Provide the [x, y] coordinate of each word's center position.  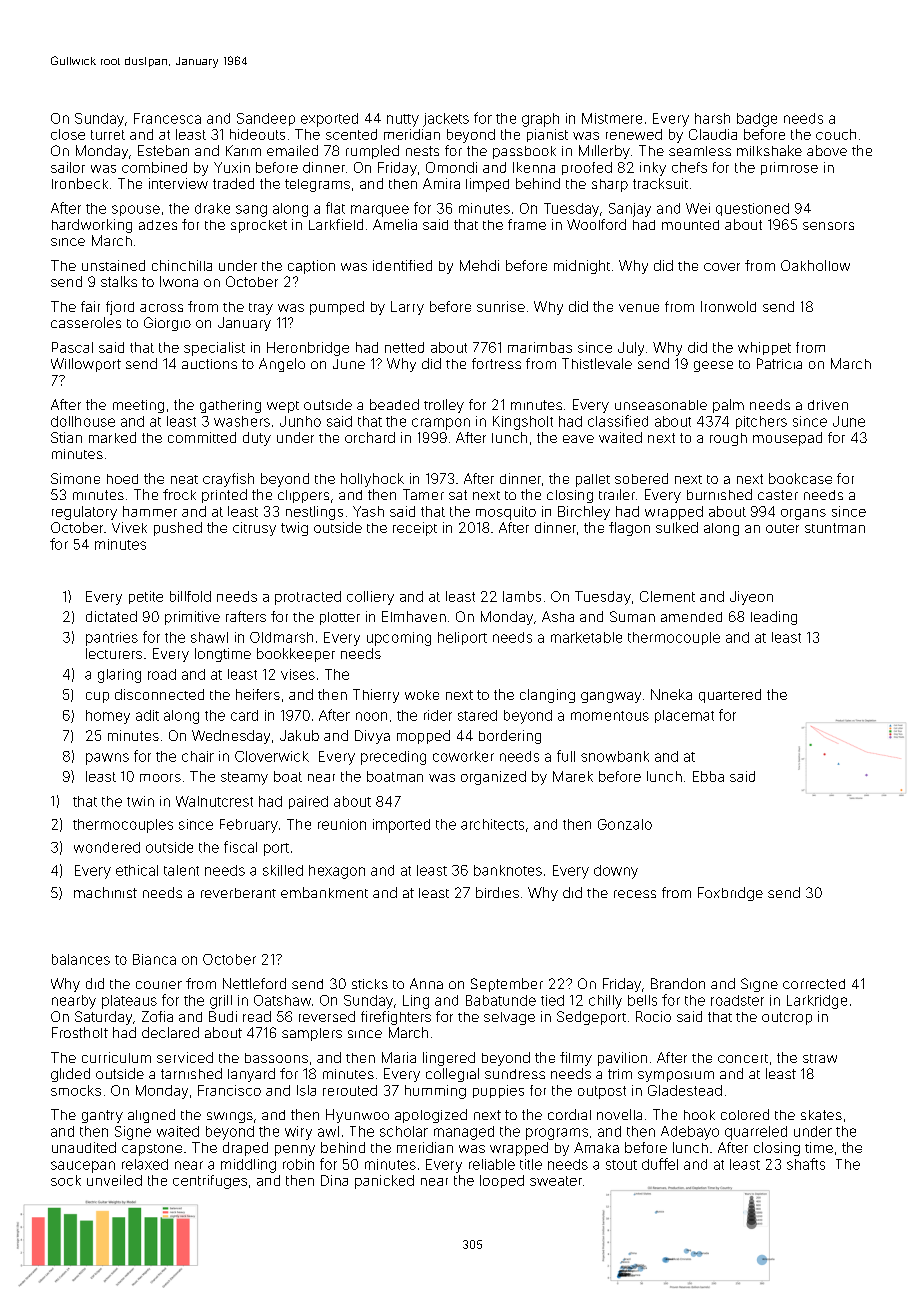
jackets [446, 120]
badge [757, 120]
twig [294, 529]
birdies [497, 892]
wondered [107, 847]
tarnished [191, 1073]
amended [691, 617]
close [68, 134]
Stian [66, 437]
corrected [814, 984]
